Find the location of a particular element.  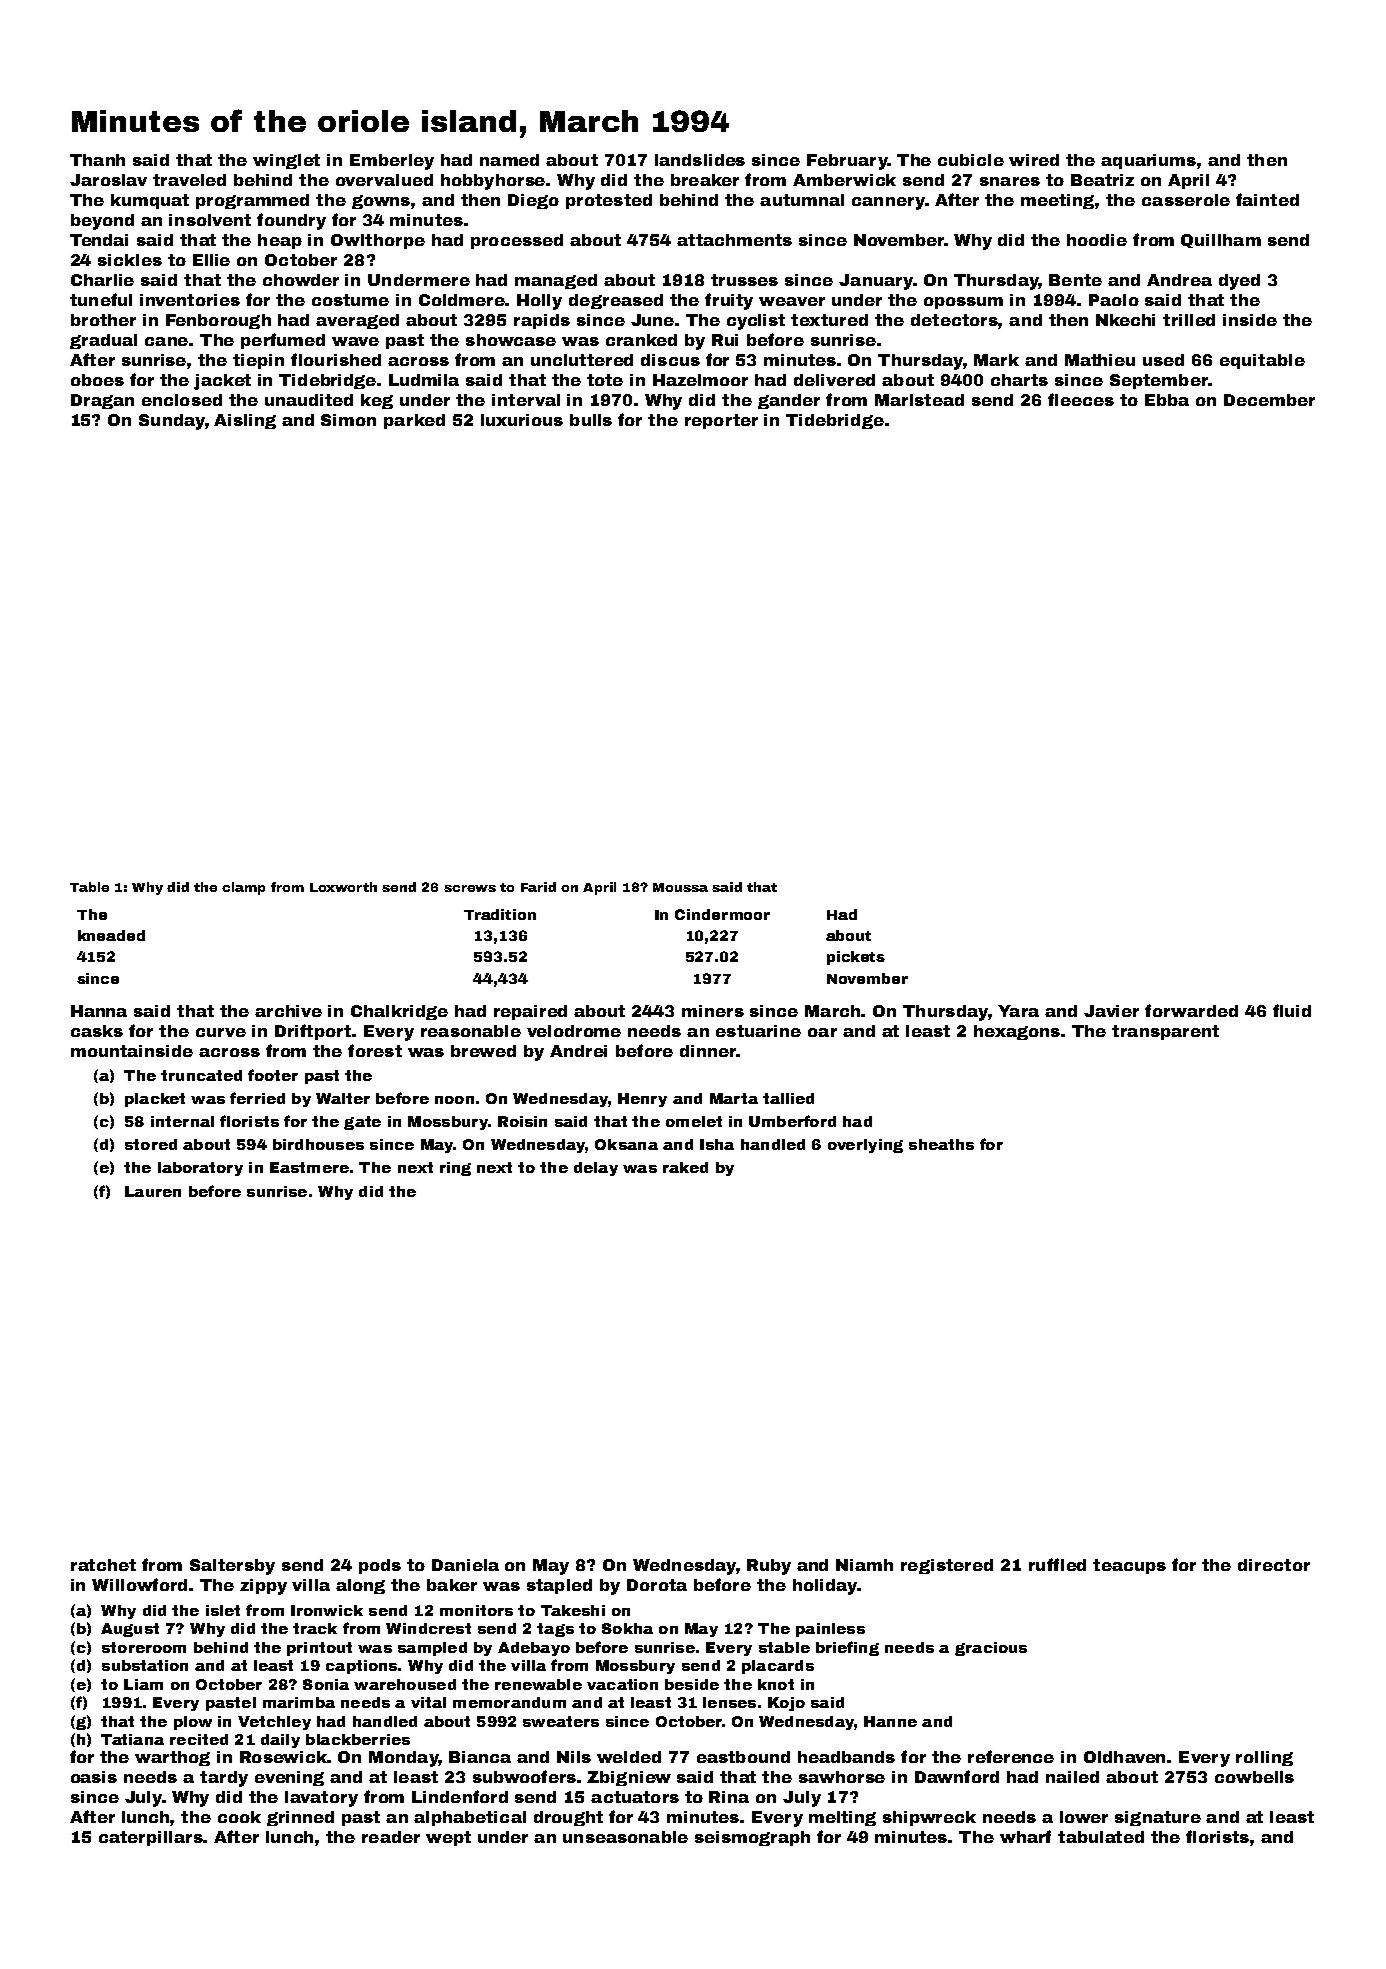

tabulated is located at coordinates (1101, 1837).
